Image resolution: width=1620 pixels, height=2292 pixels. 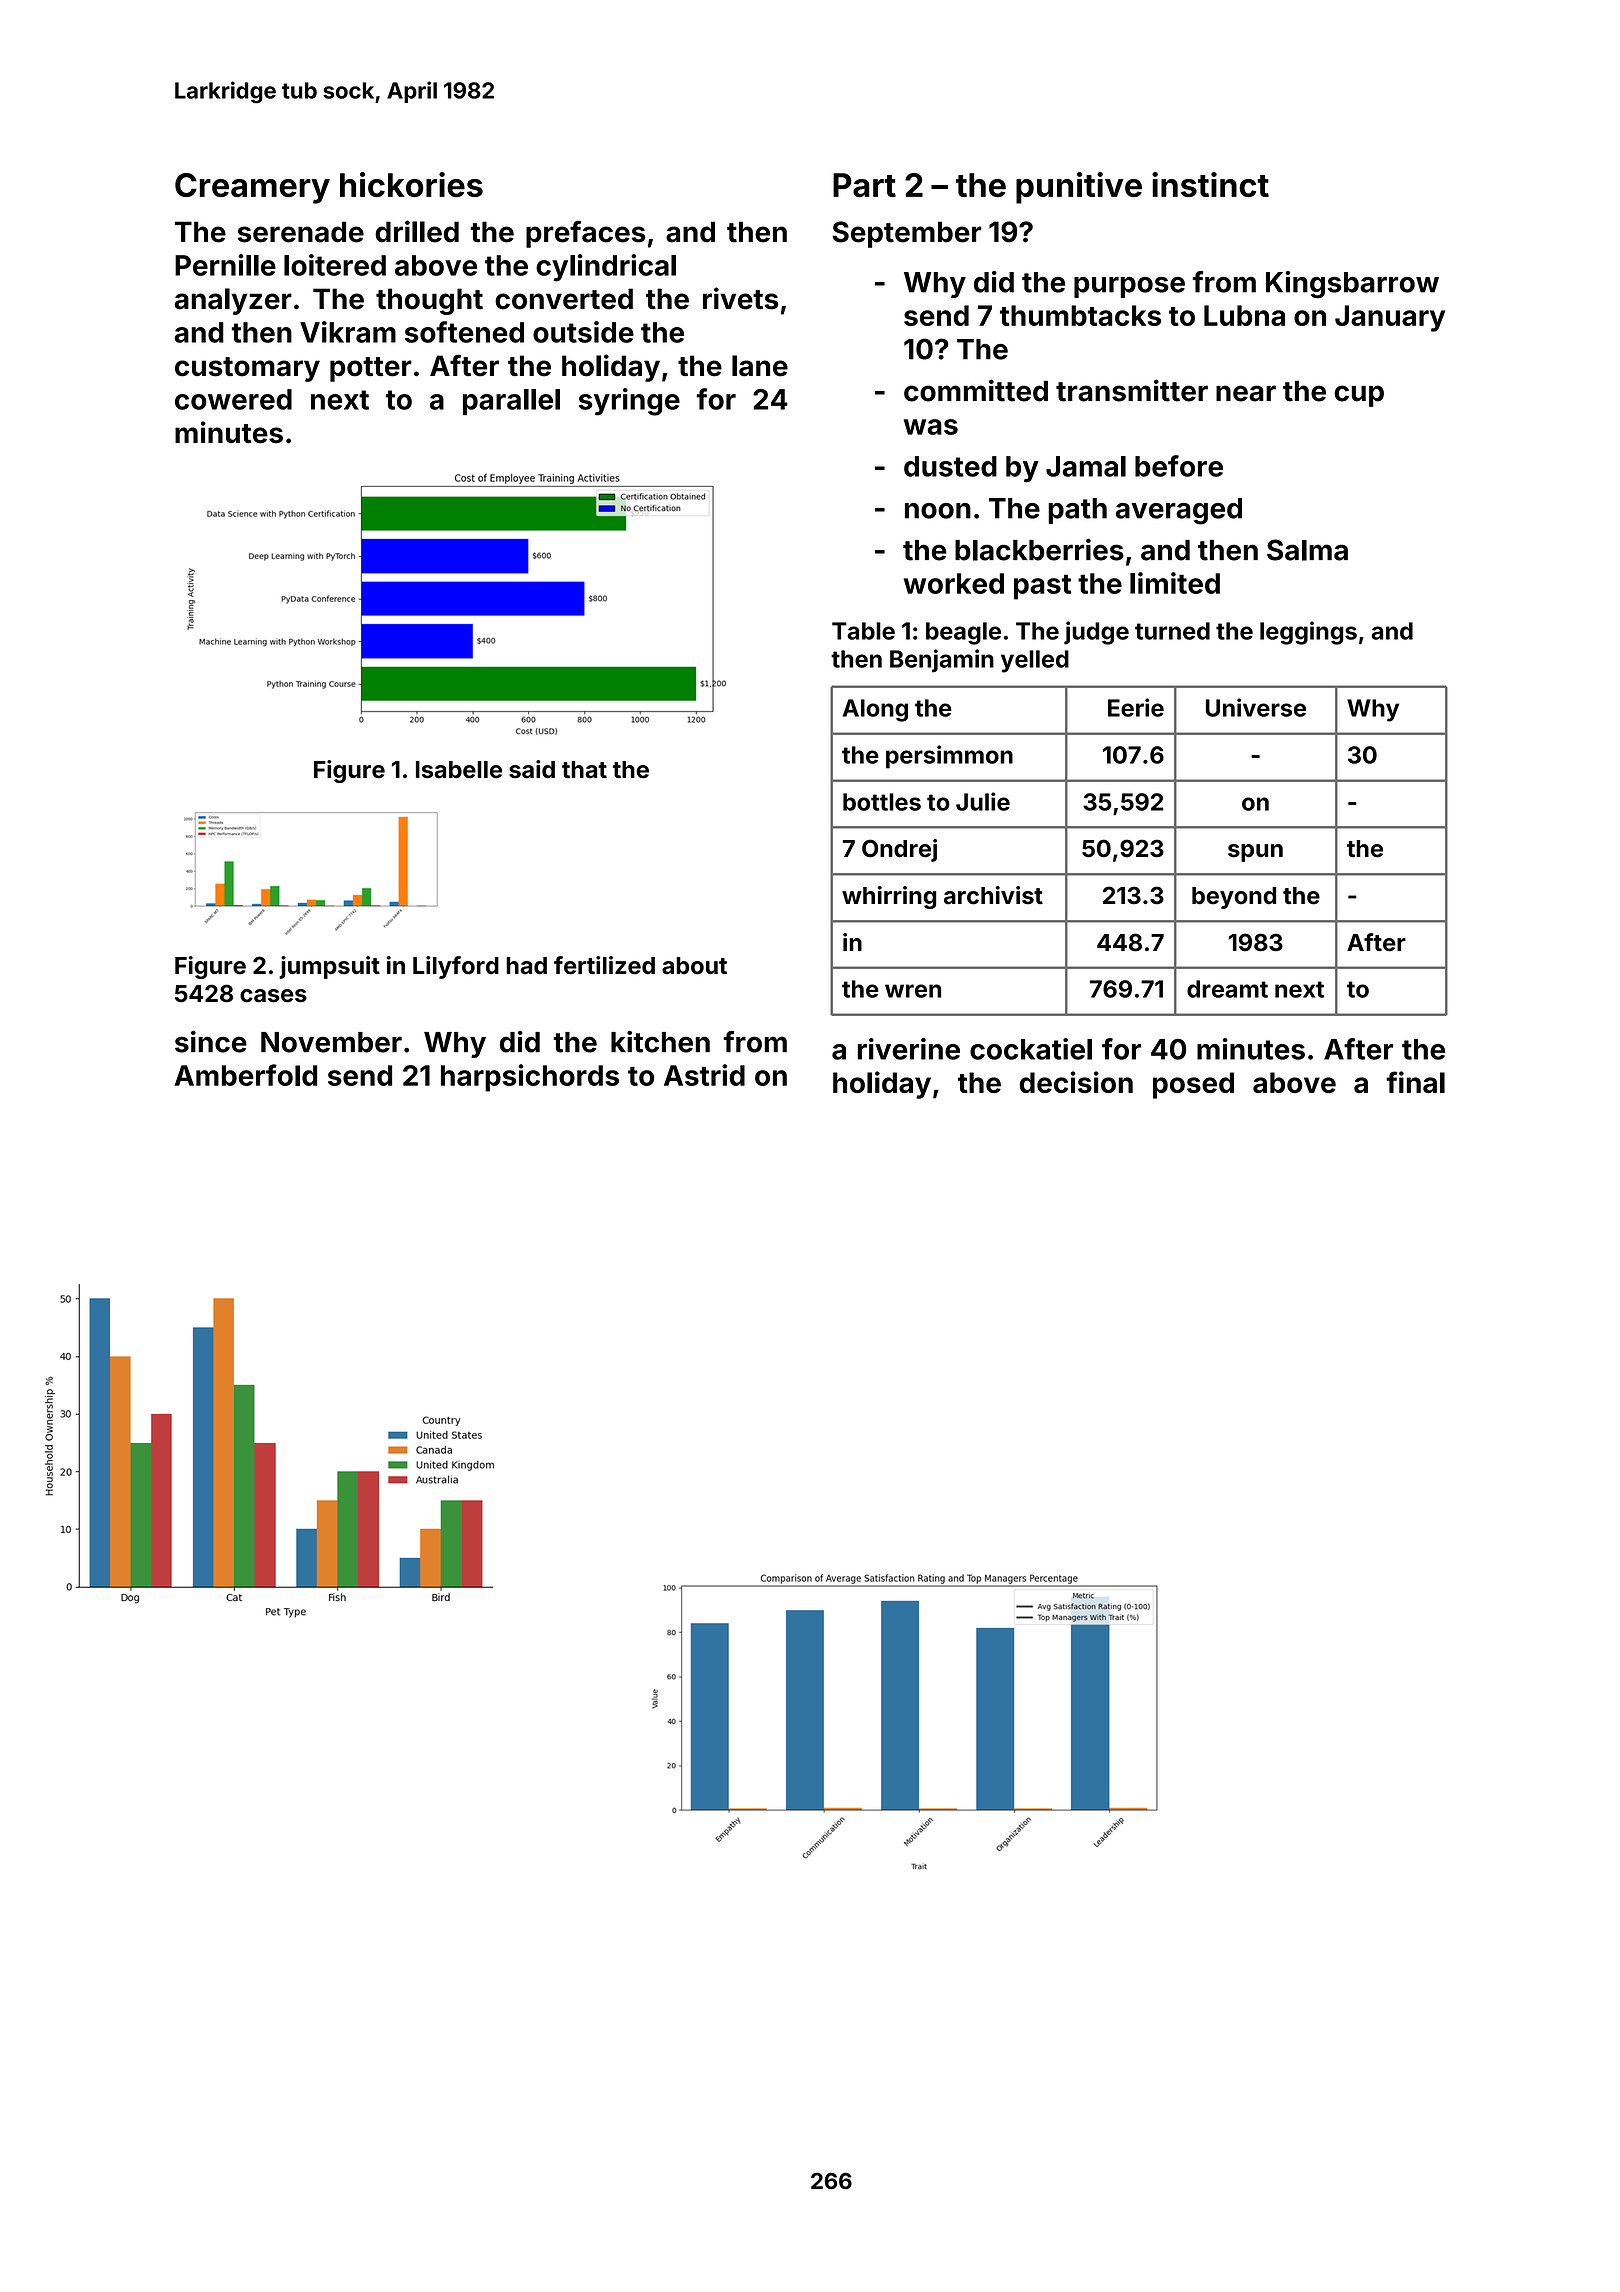 What do you see at coordinates (938, 511) in the screenshot?
I see `noon` at bounding box center [938, 511].
